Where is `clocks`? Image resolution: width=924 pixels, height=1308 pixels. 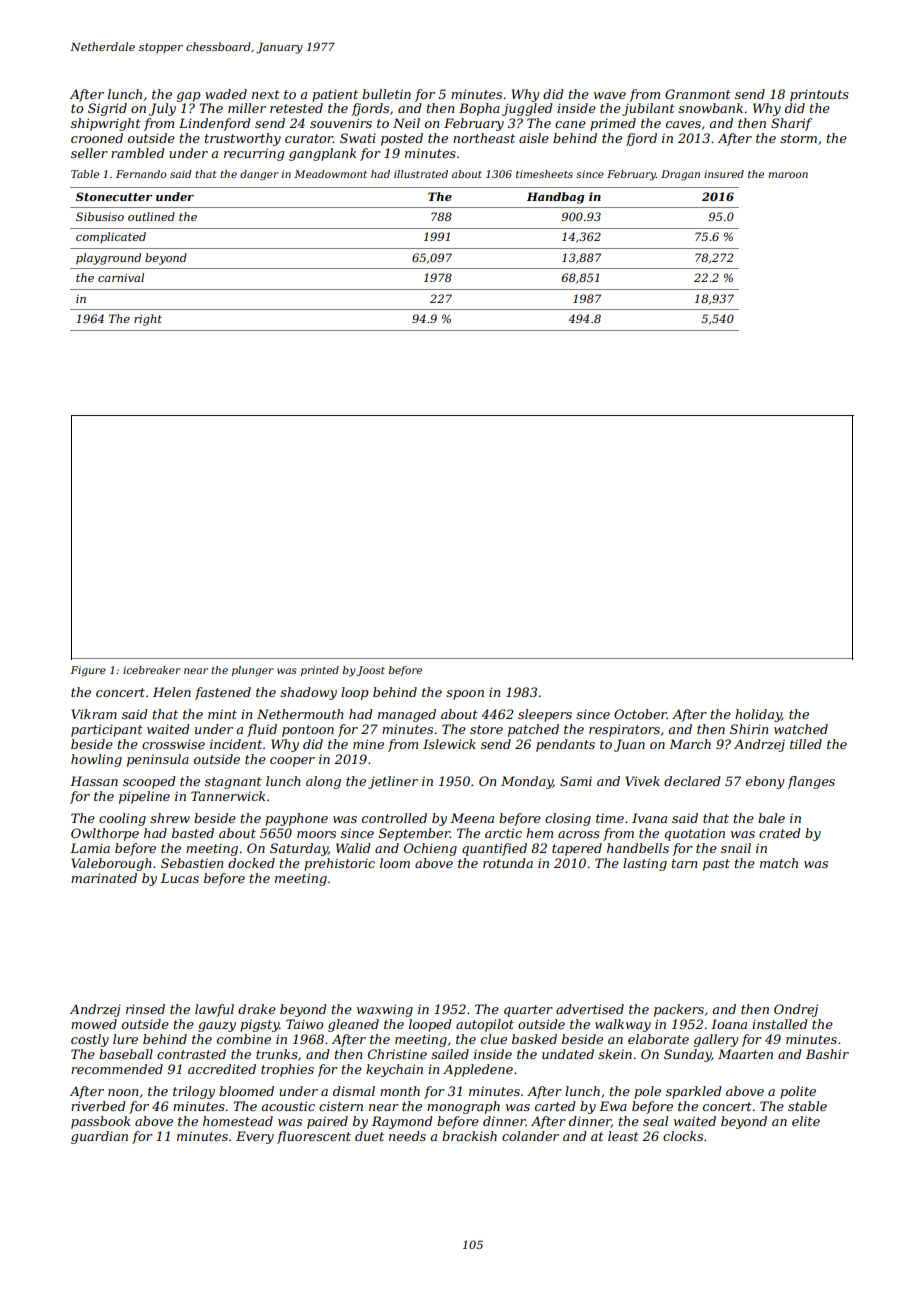 clocks is located at coordinates (683, 1136).
